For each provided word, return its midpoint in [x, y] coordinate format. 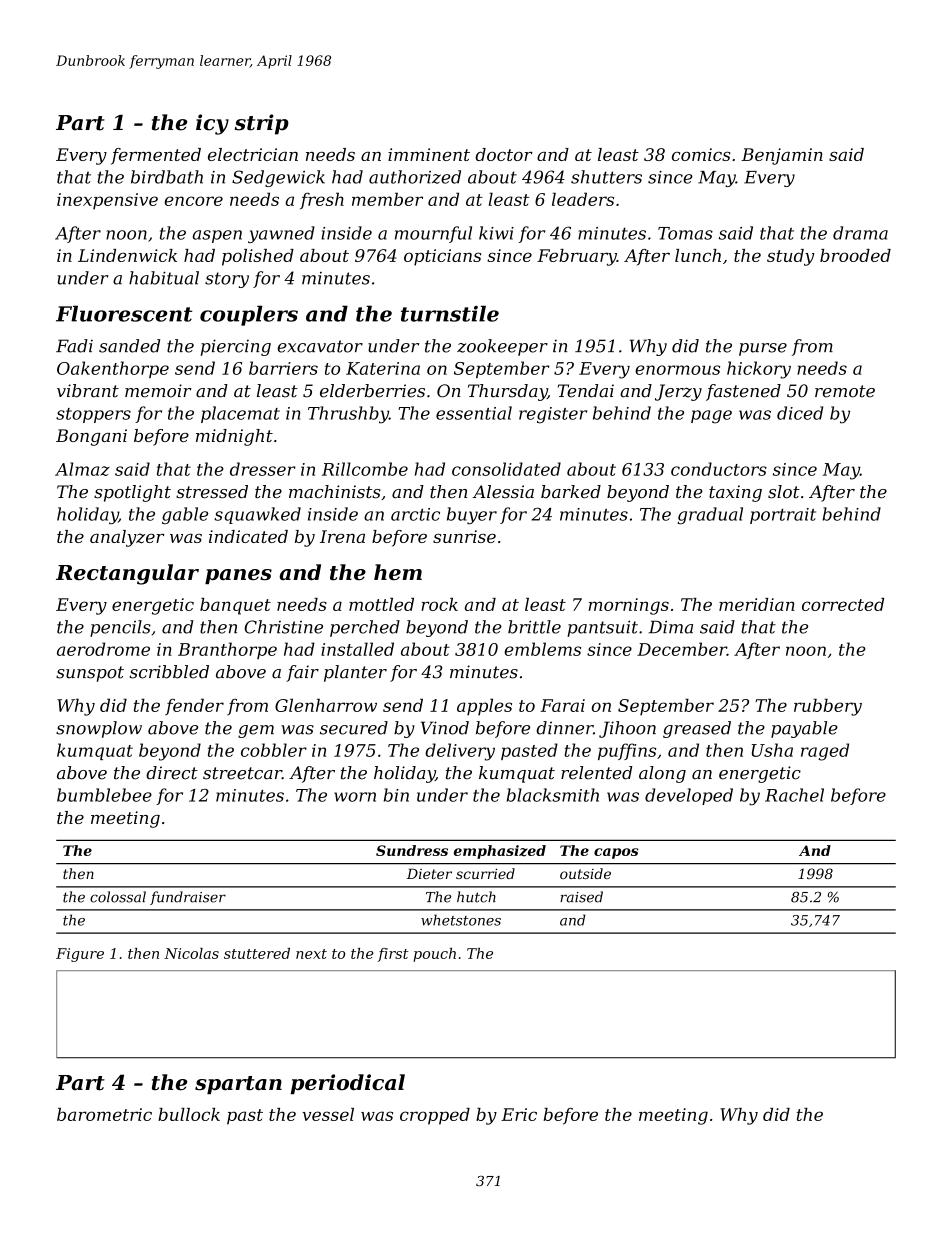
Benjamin [782, 156]
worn [355, 797]
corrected [843, 604]
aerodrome [103, 649]
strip [262, 124]
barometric [104, 1114]
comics [701, 154]
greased [697, 729]
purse [763, 349]
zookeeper [502, 347]
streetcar [242, 773]
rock [439, 604]
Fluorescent [124, 313]
